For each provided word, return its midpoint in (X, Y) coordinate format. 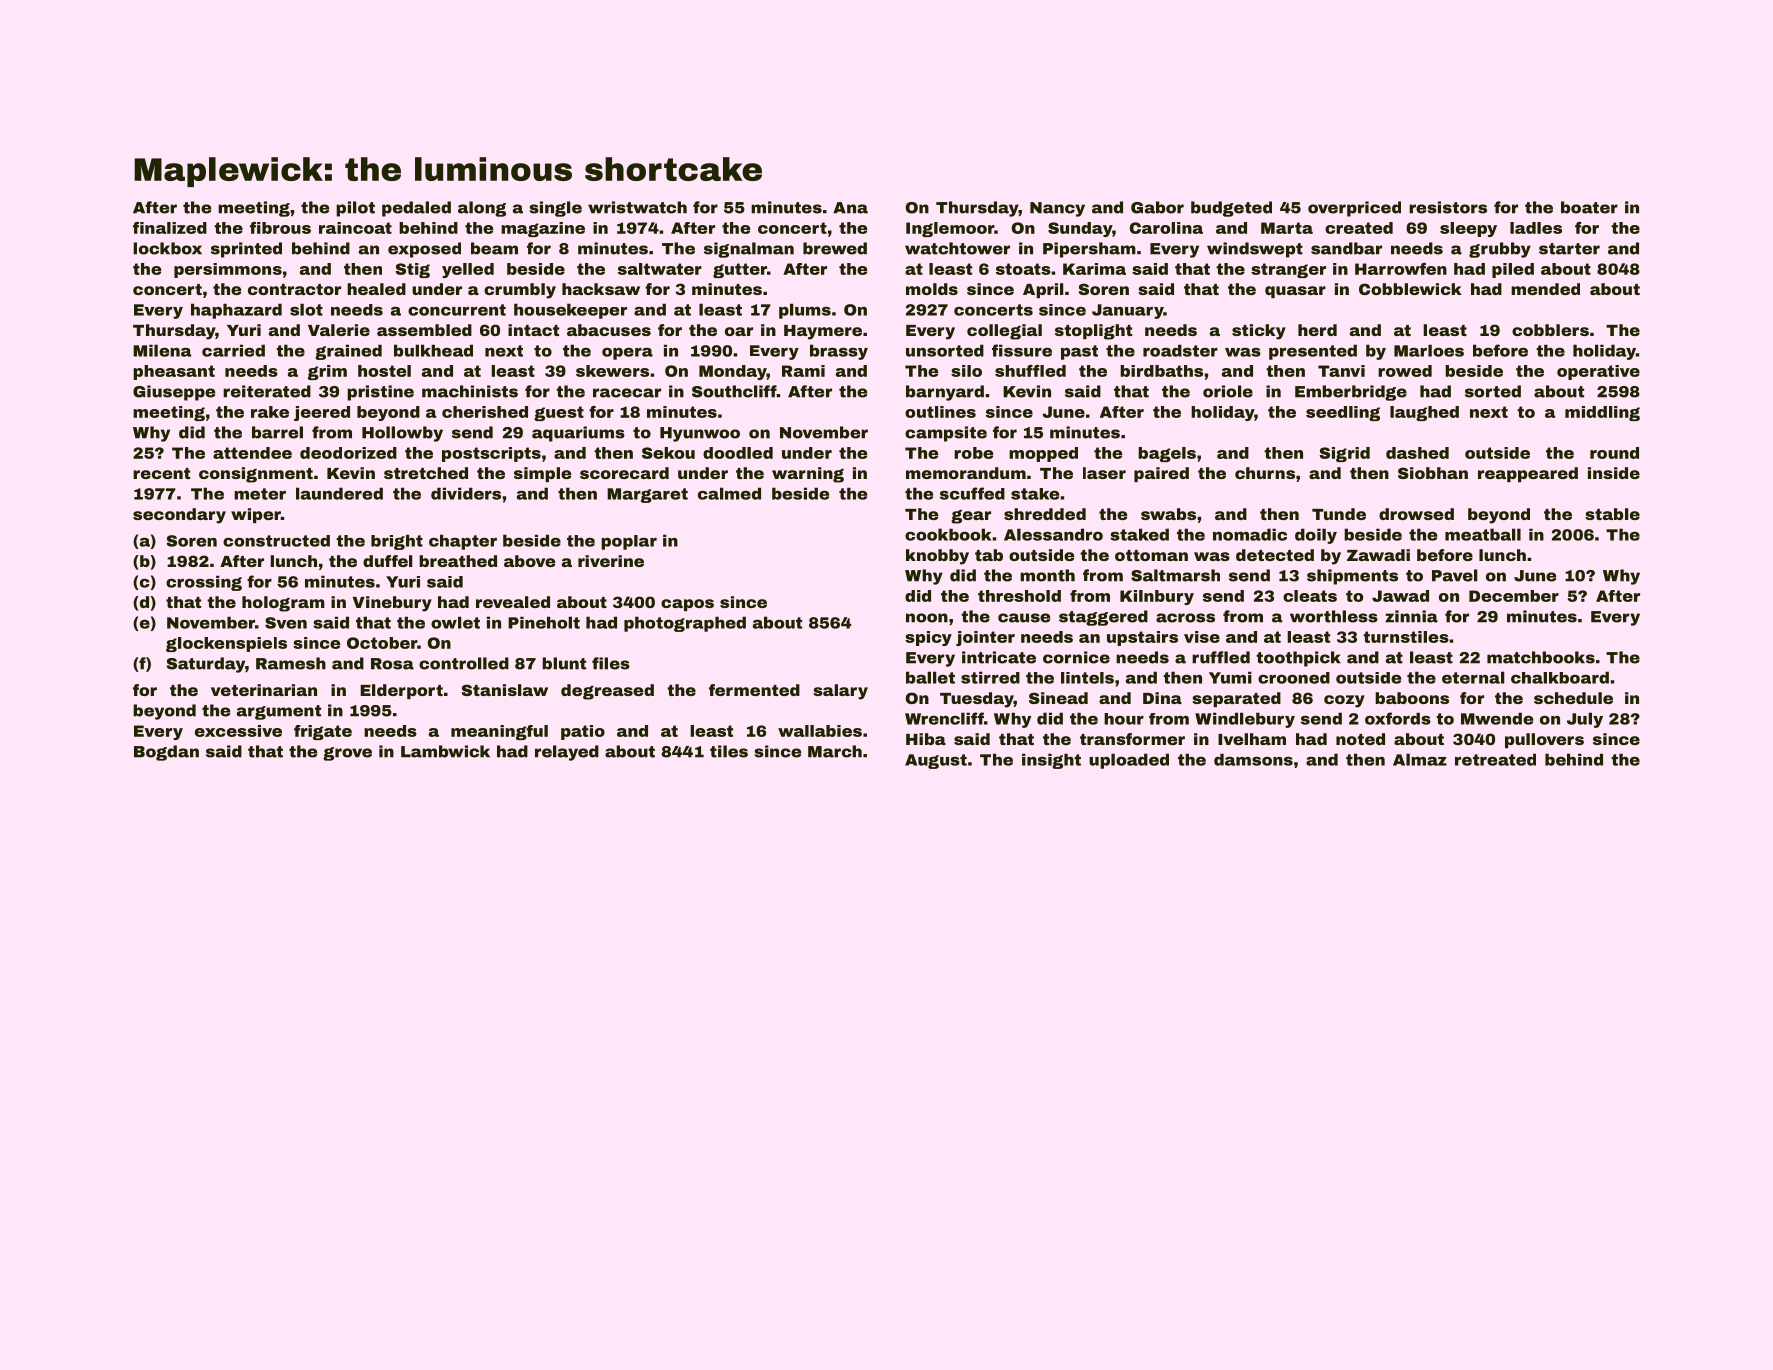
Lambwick (445, 751)
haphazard (236, 311)
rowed (1405, 371)
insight (1051, 761)
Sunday (1080, 229)
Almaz (1420, 759)
